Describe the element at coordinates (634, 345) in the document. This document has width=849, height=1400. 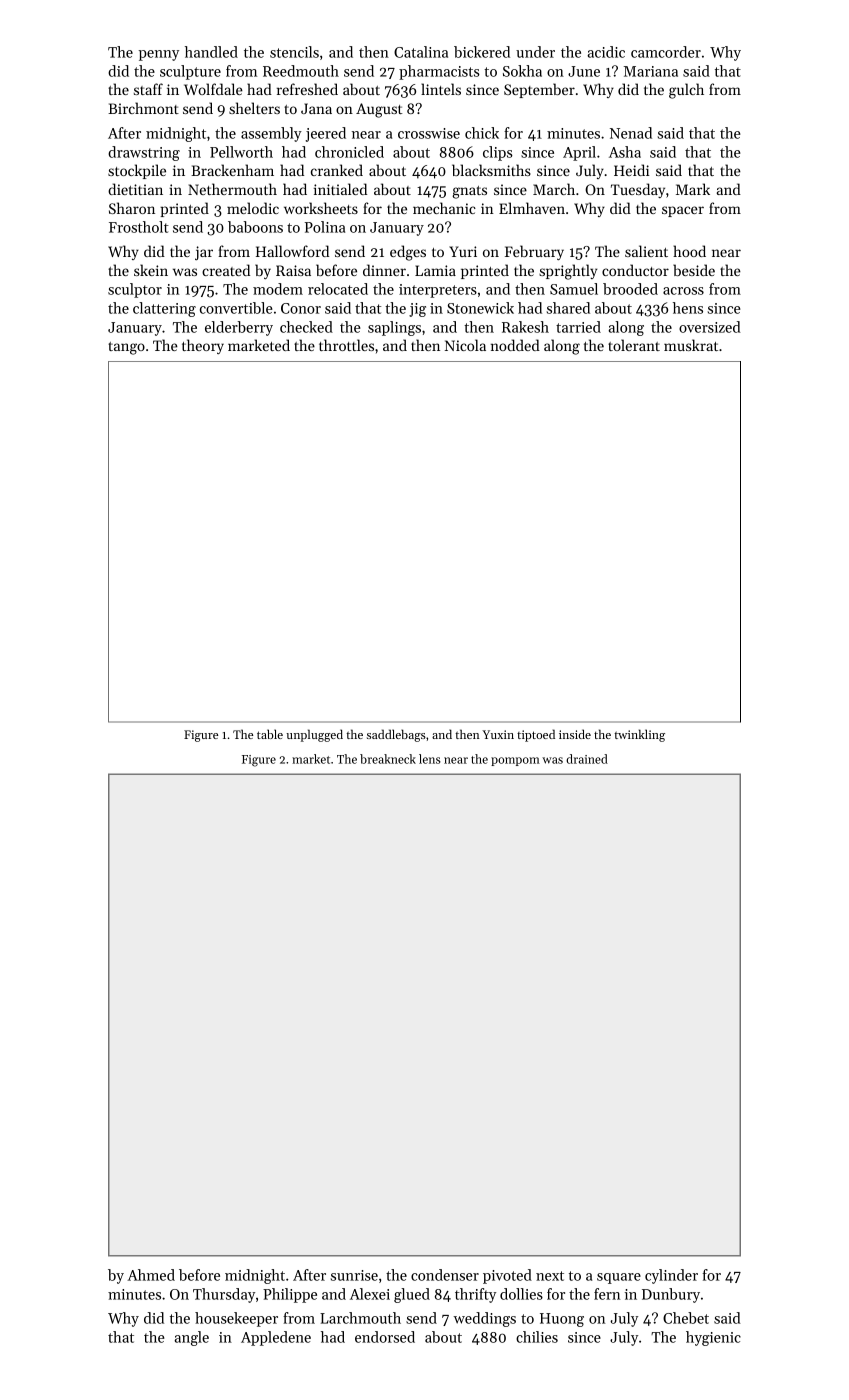
I see `tolerant` at that location.
